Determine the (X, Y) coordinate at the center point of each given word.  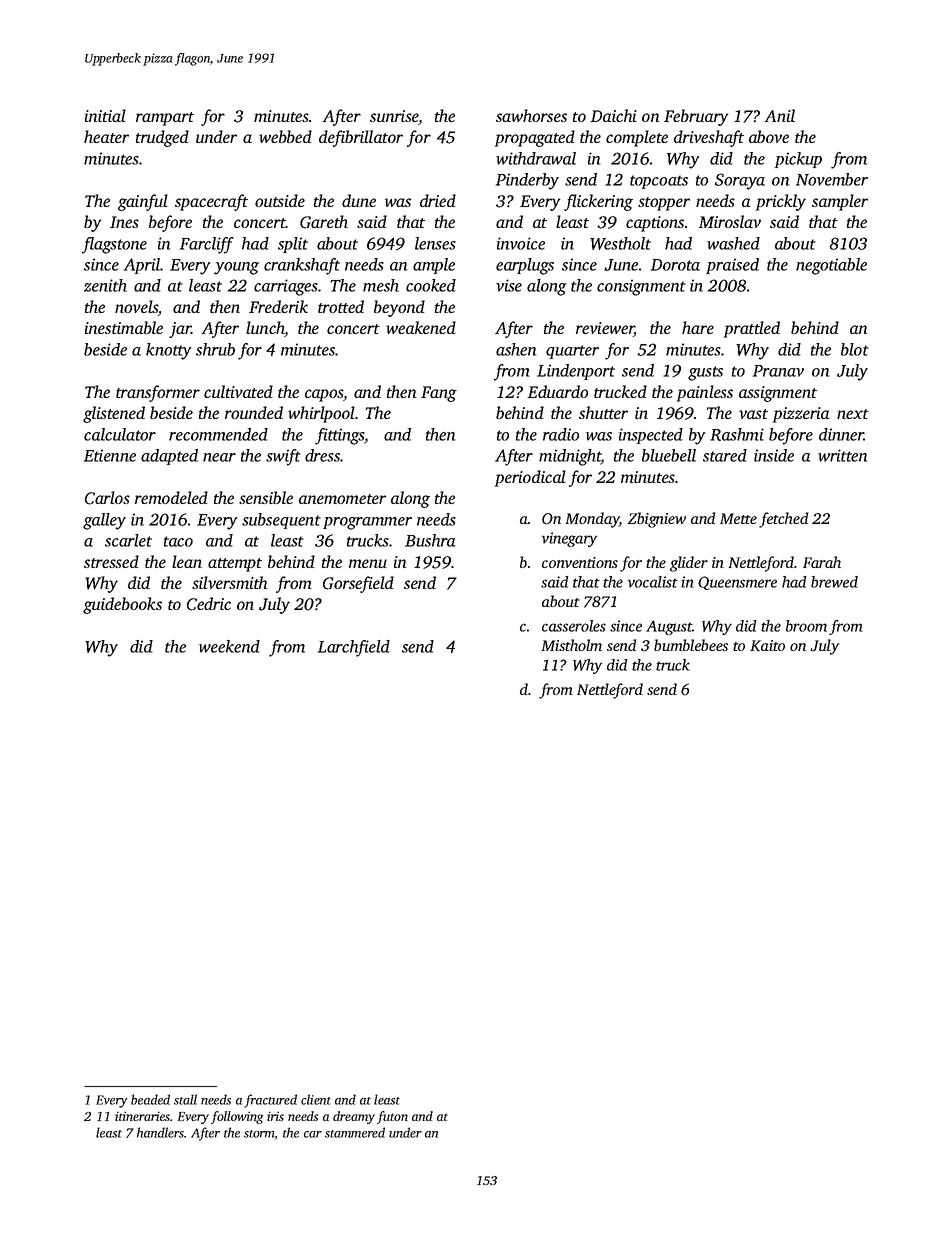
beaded (150, 1099)
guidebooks (122, 605)
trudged (162, 138)
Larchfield (354, 648)
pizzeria (801, 415)
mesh (381, 285)
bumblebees (691, 645)
